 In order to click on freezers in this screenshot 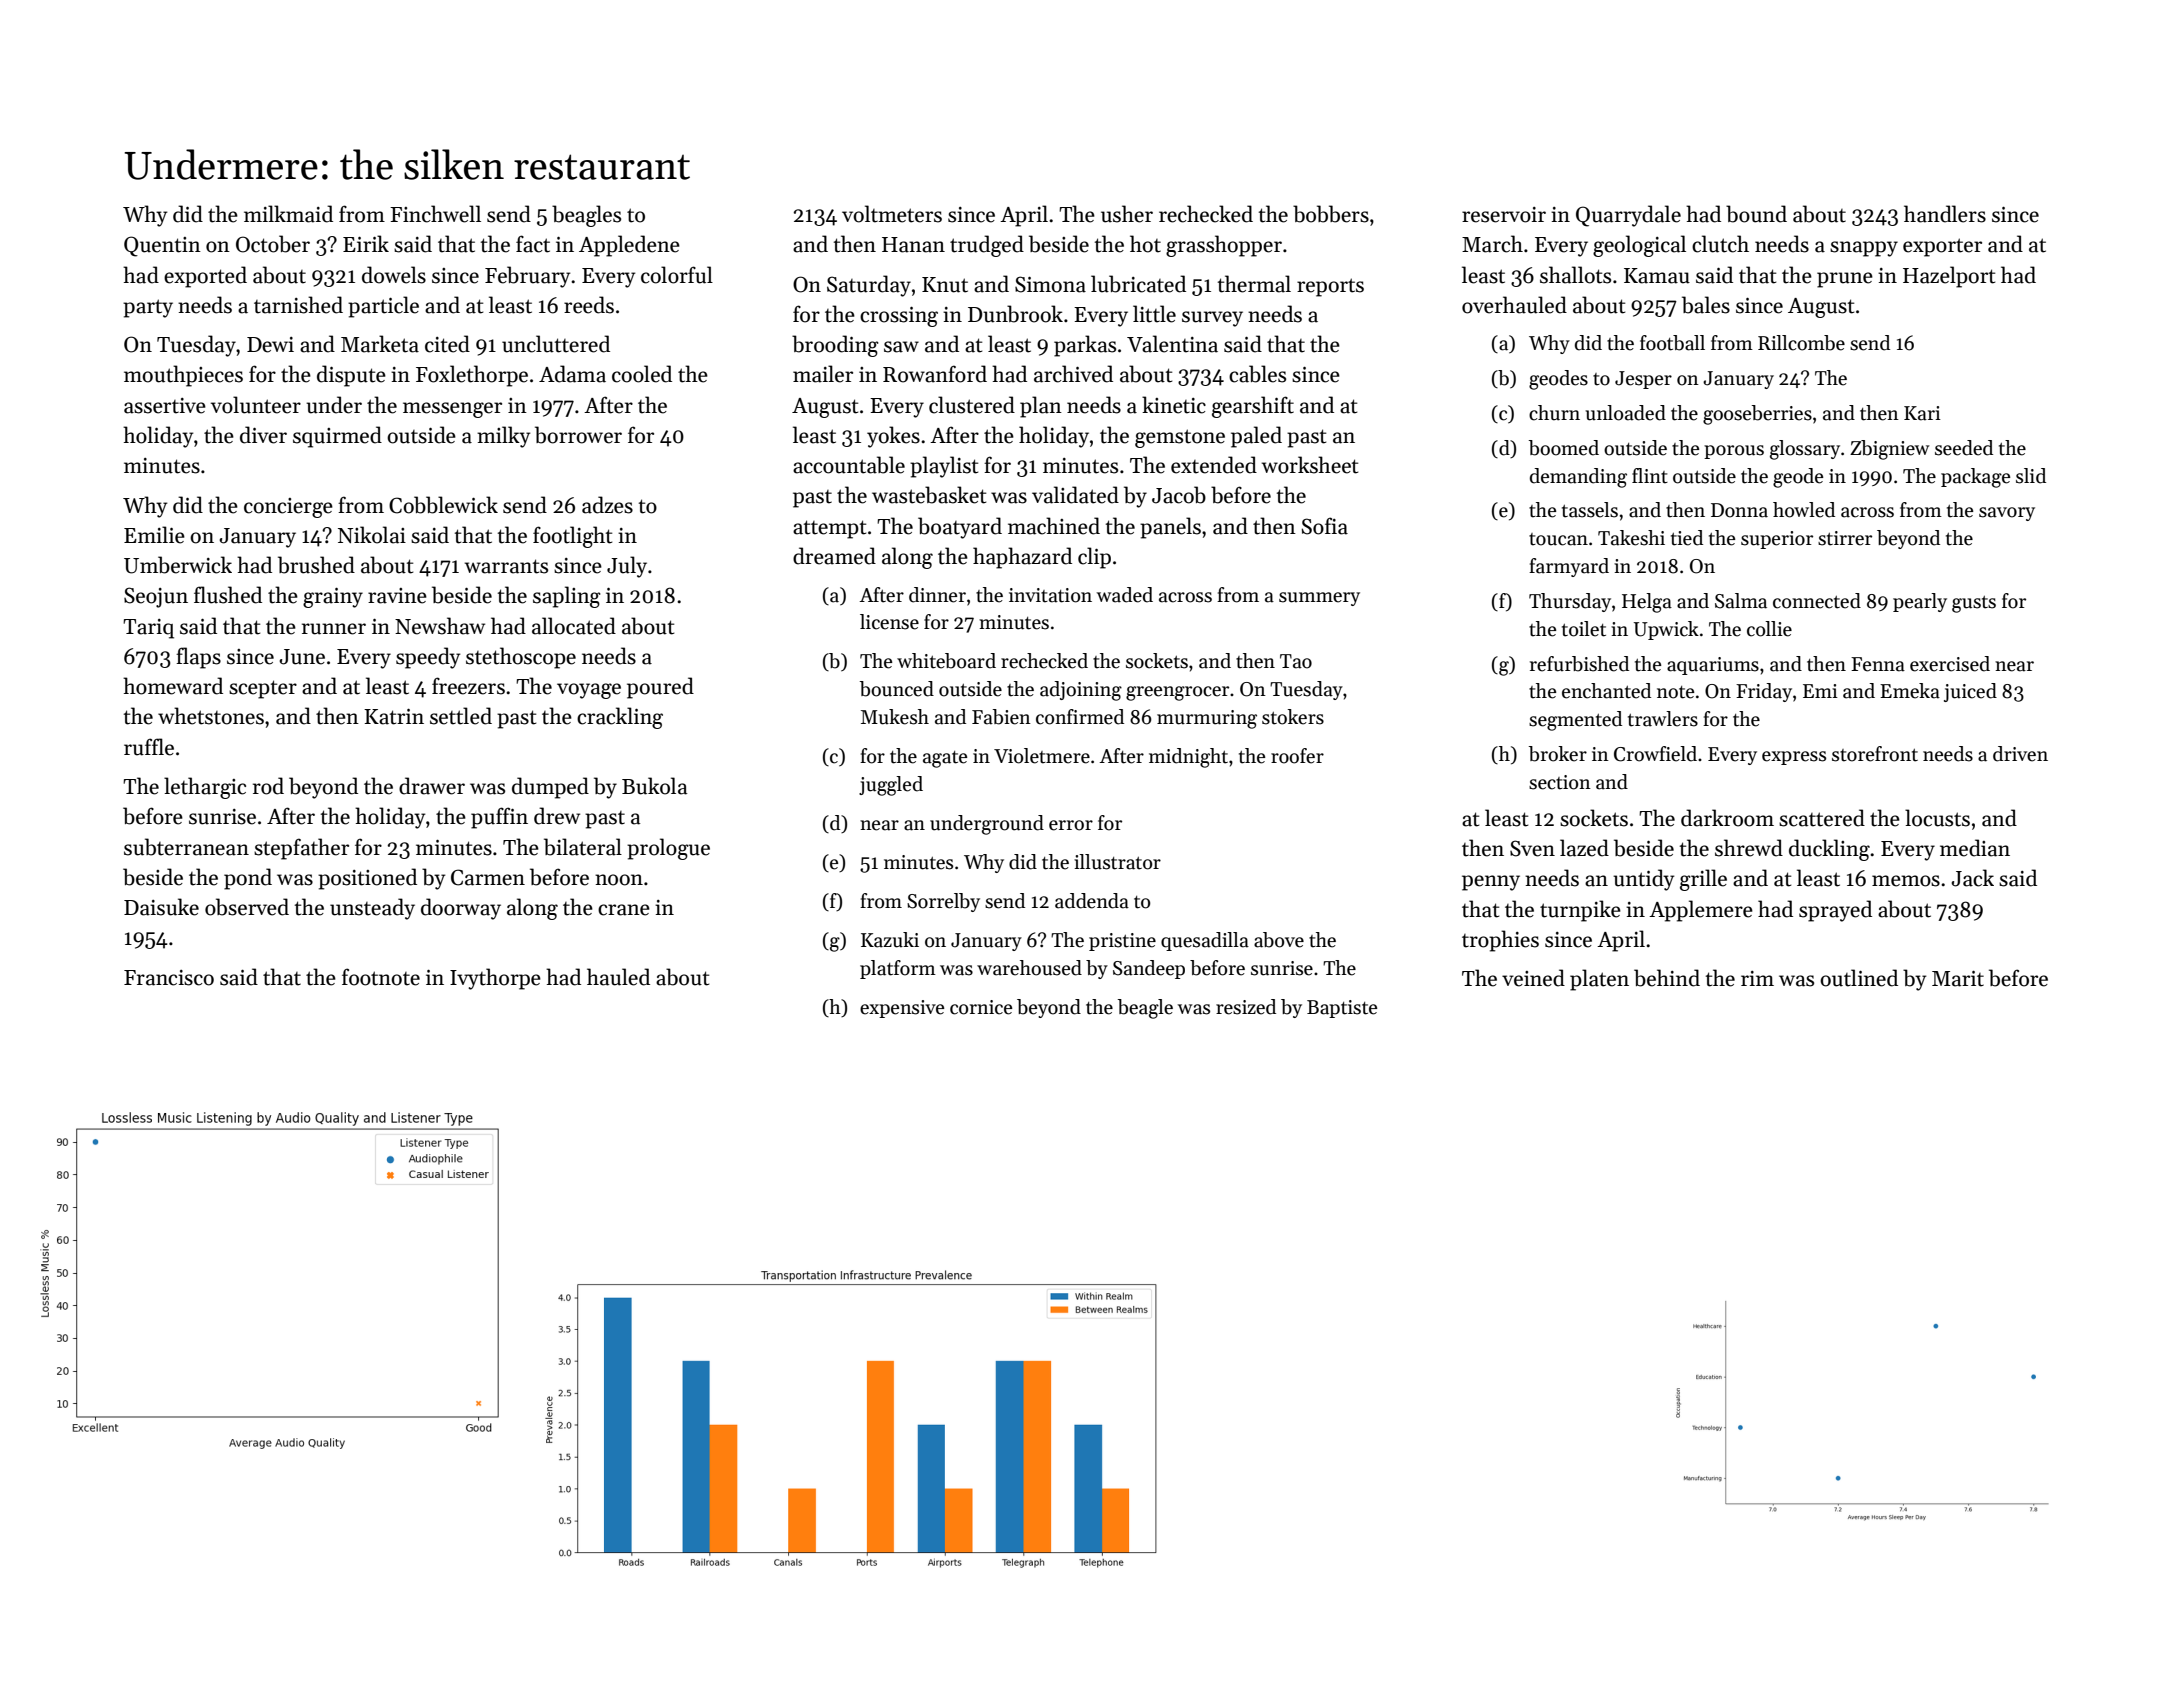, I will do `click(468, 686)`.
